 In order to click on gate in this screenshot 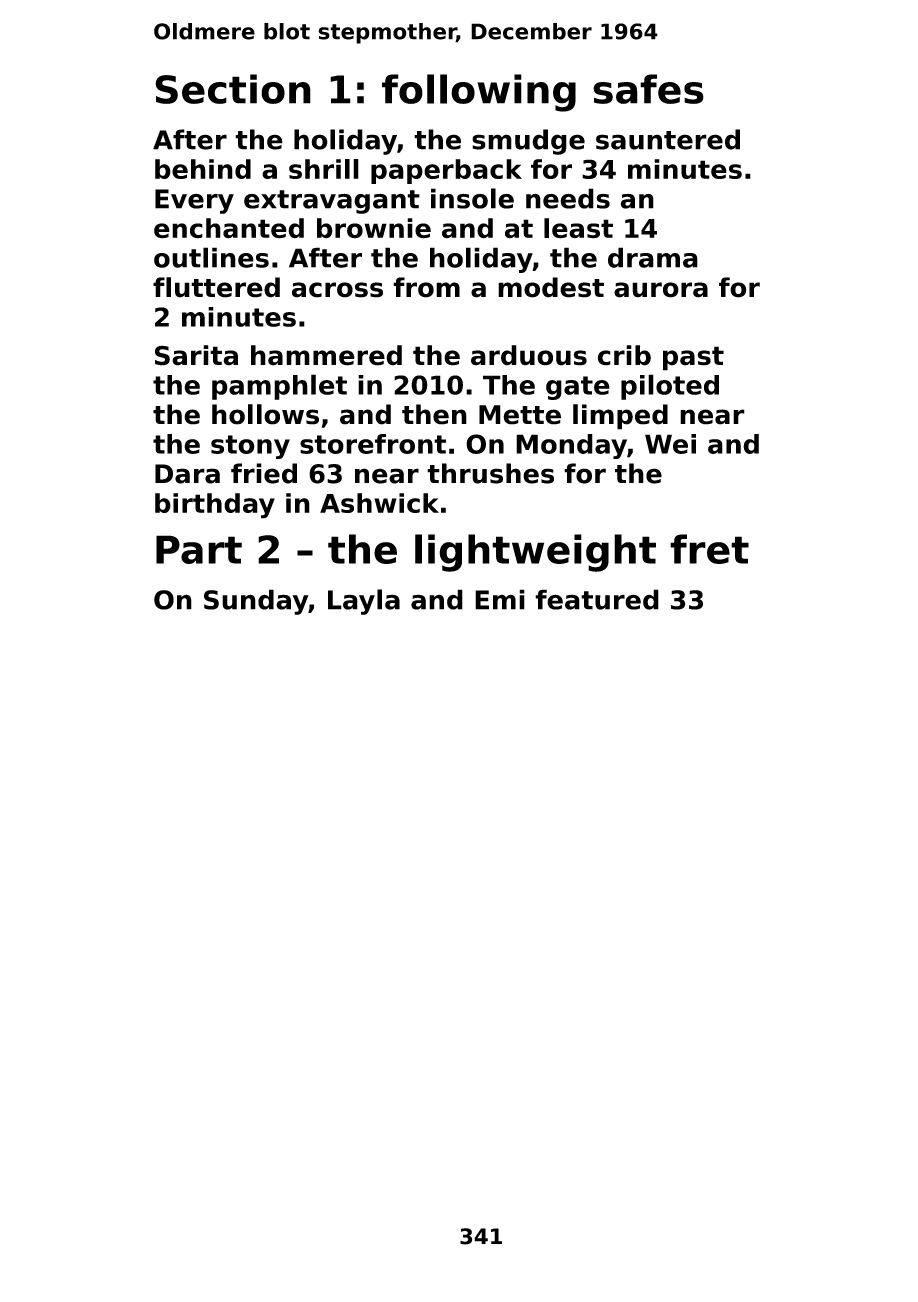, I will do `click(578, 388)`.
